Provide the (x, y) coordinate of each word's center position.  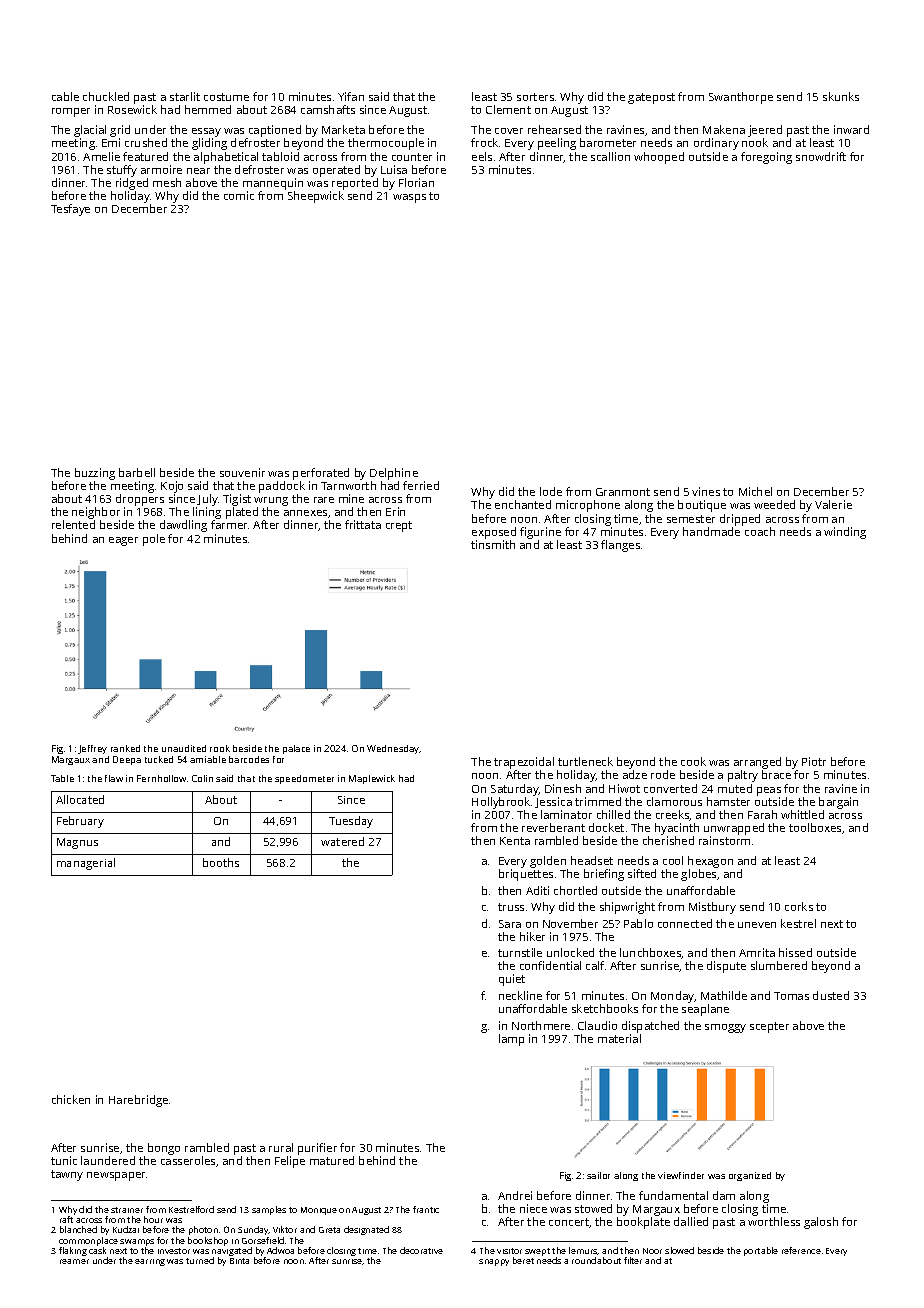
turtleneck (585, 761)
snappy (494, 1262)
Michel (755, 491)
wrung (271, 501)
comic (239, 195)
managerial (86, 864)
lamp (511, 1040)
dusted (831, 995)
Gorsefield (263, 1240)
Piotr (814, 761)
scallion (610, 156)
